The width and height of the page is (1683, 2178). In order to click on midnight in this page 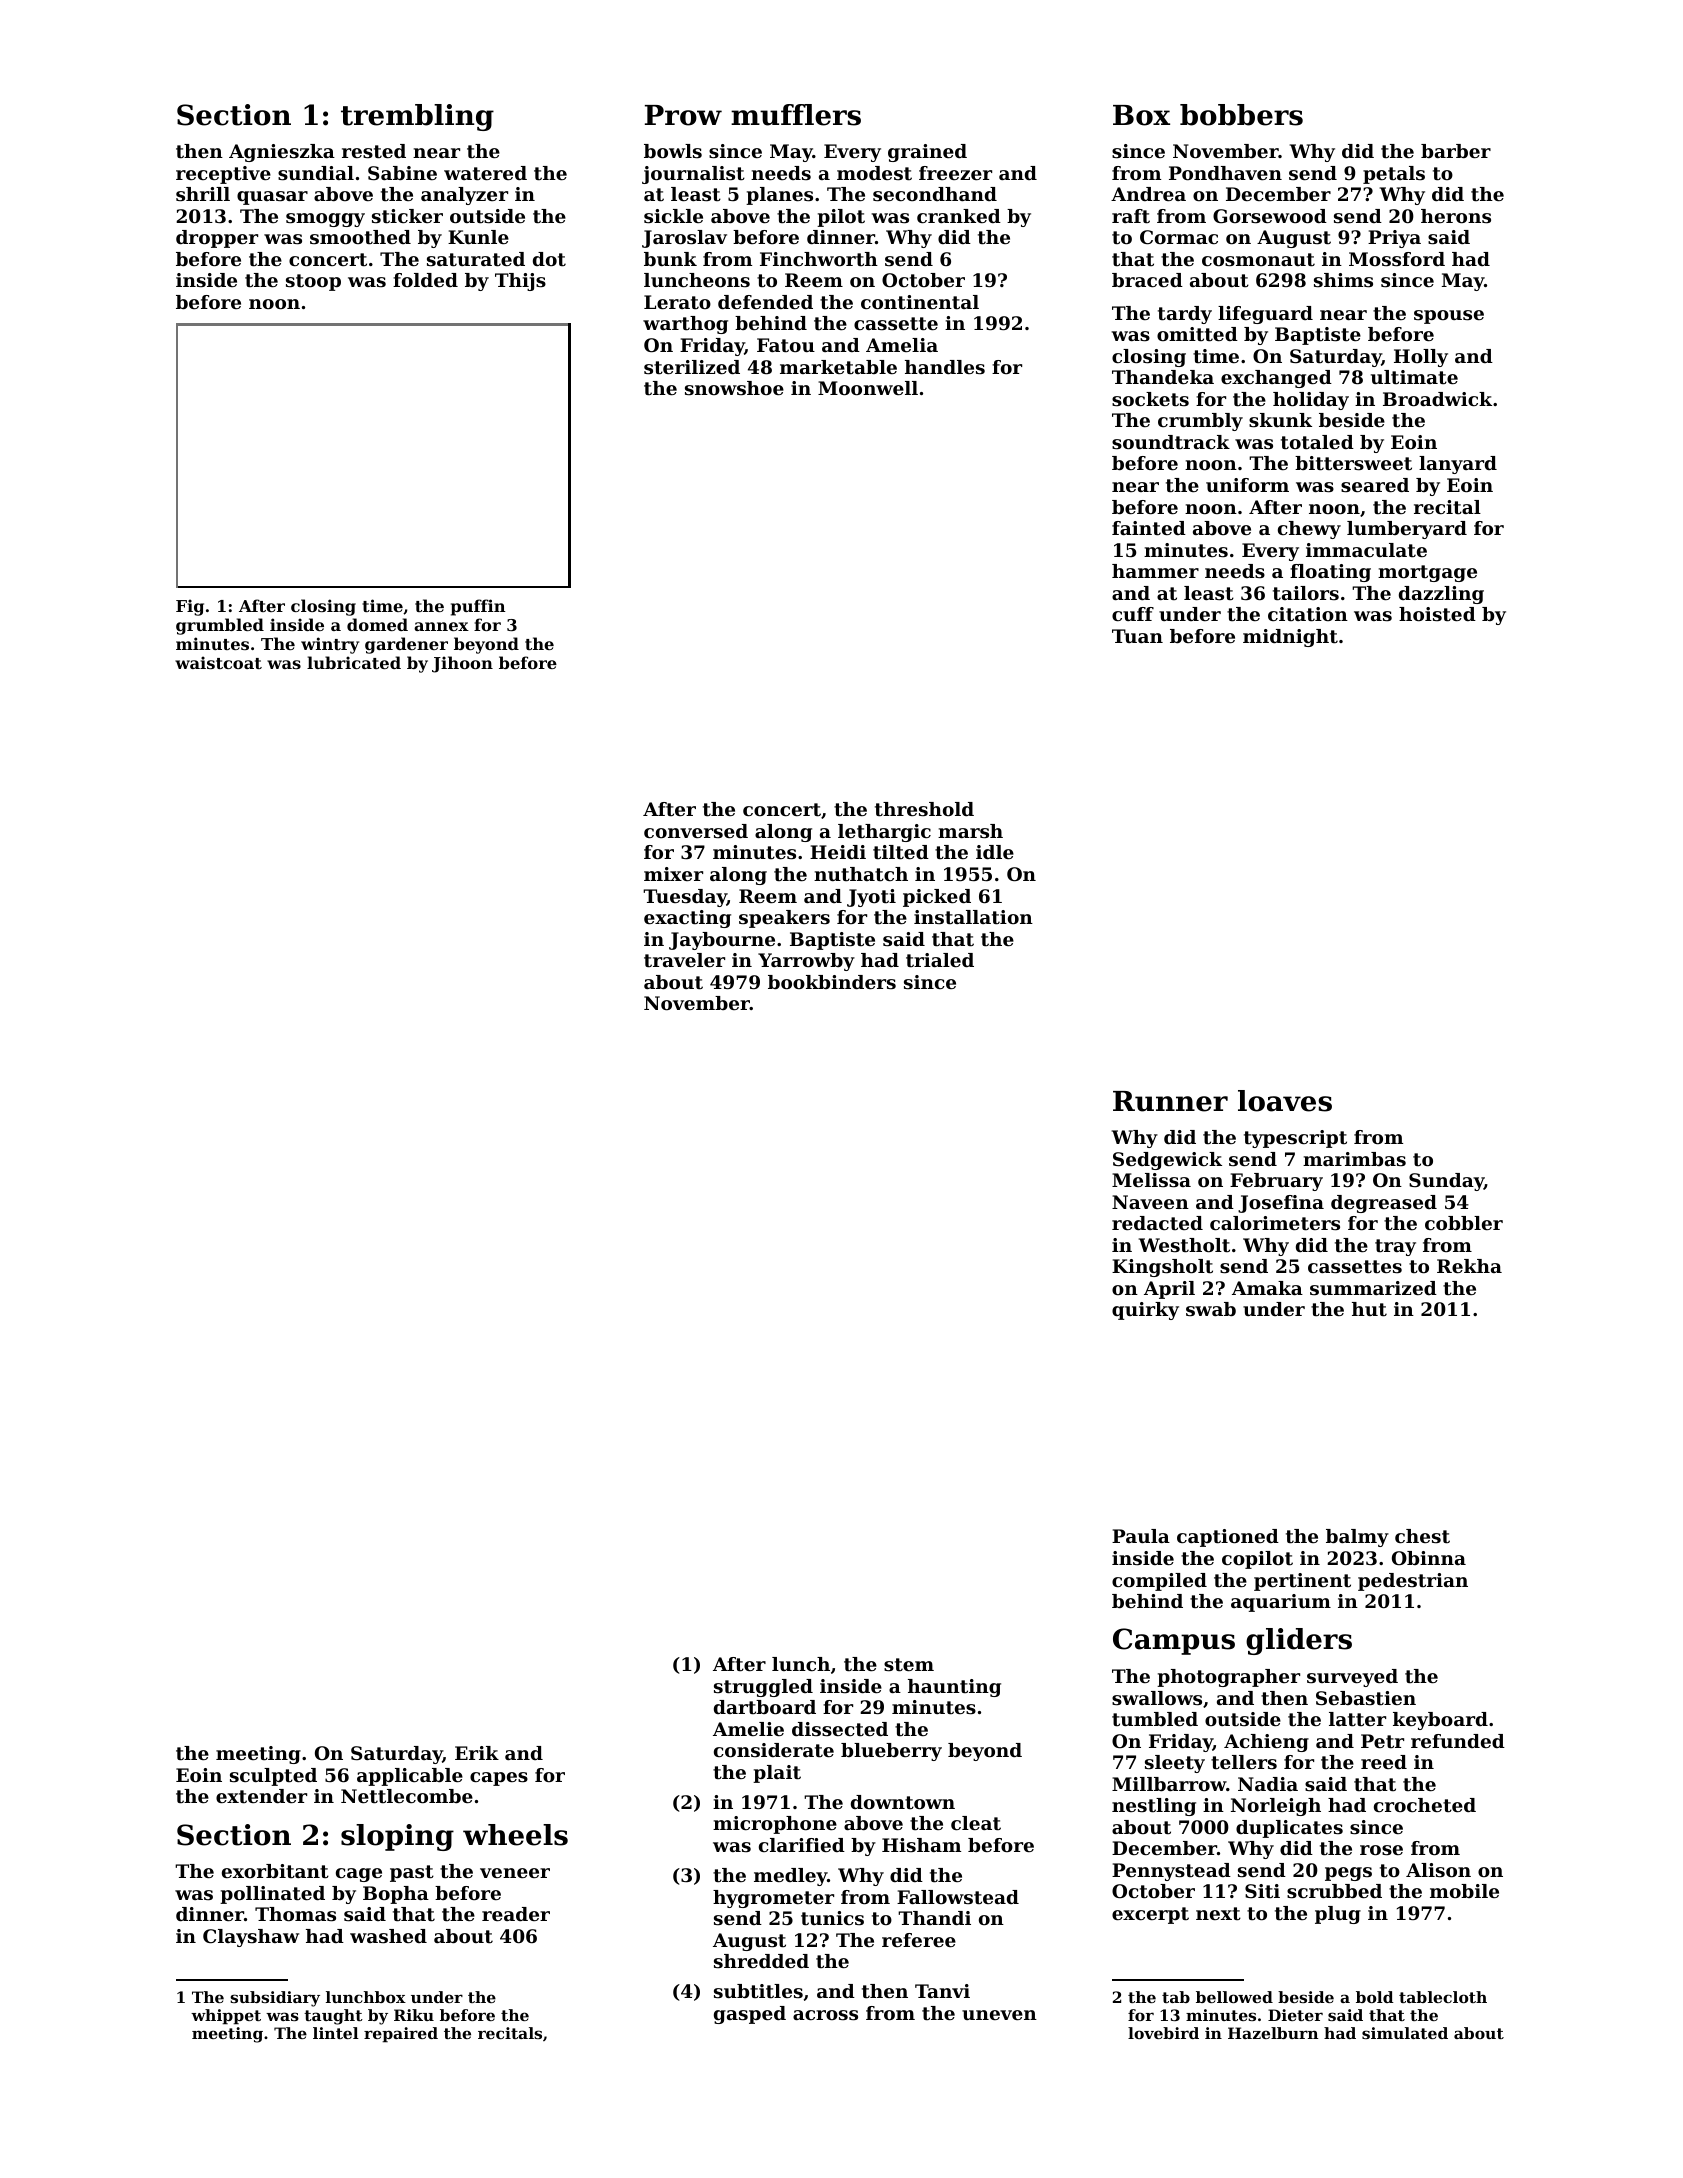, I will do `click(1290, 638)`.
